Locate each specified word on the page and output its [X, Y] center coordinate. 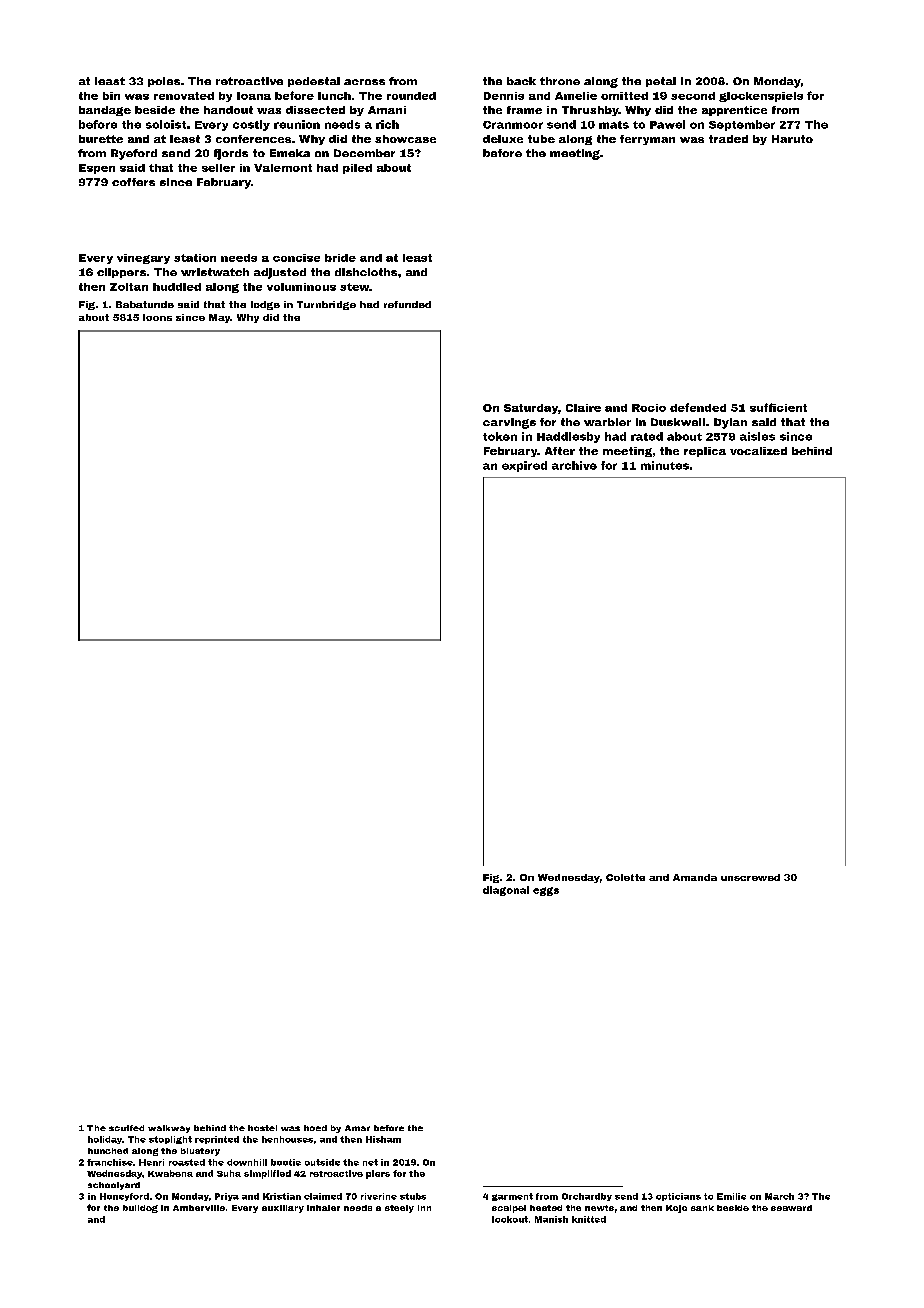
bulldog [140, 1209]
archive [574, 465]
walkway [169, 1129]
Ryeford [134, 154]
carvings [509, 423]
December [364, 153]
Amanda [695, 877]
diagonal [506, 891]
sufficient [778, 407]
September [742, 125]
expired [524, 466]
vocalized [758, 451]
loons [157, 317]
